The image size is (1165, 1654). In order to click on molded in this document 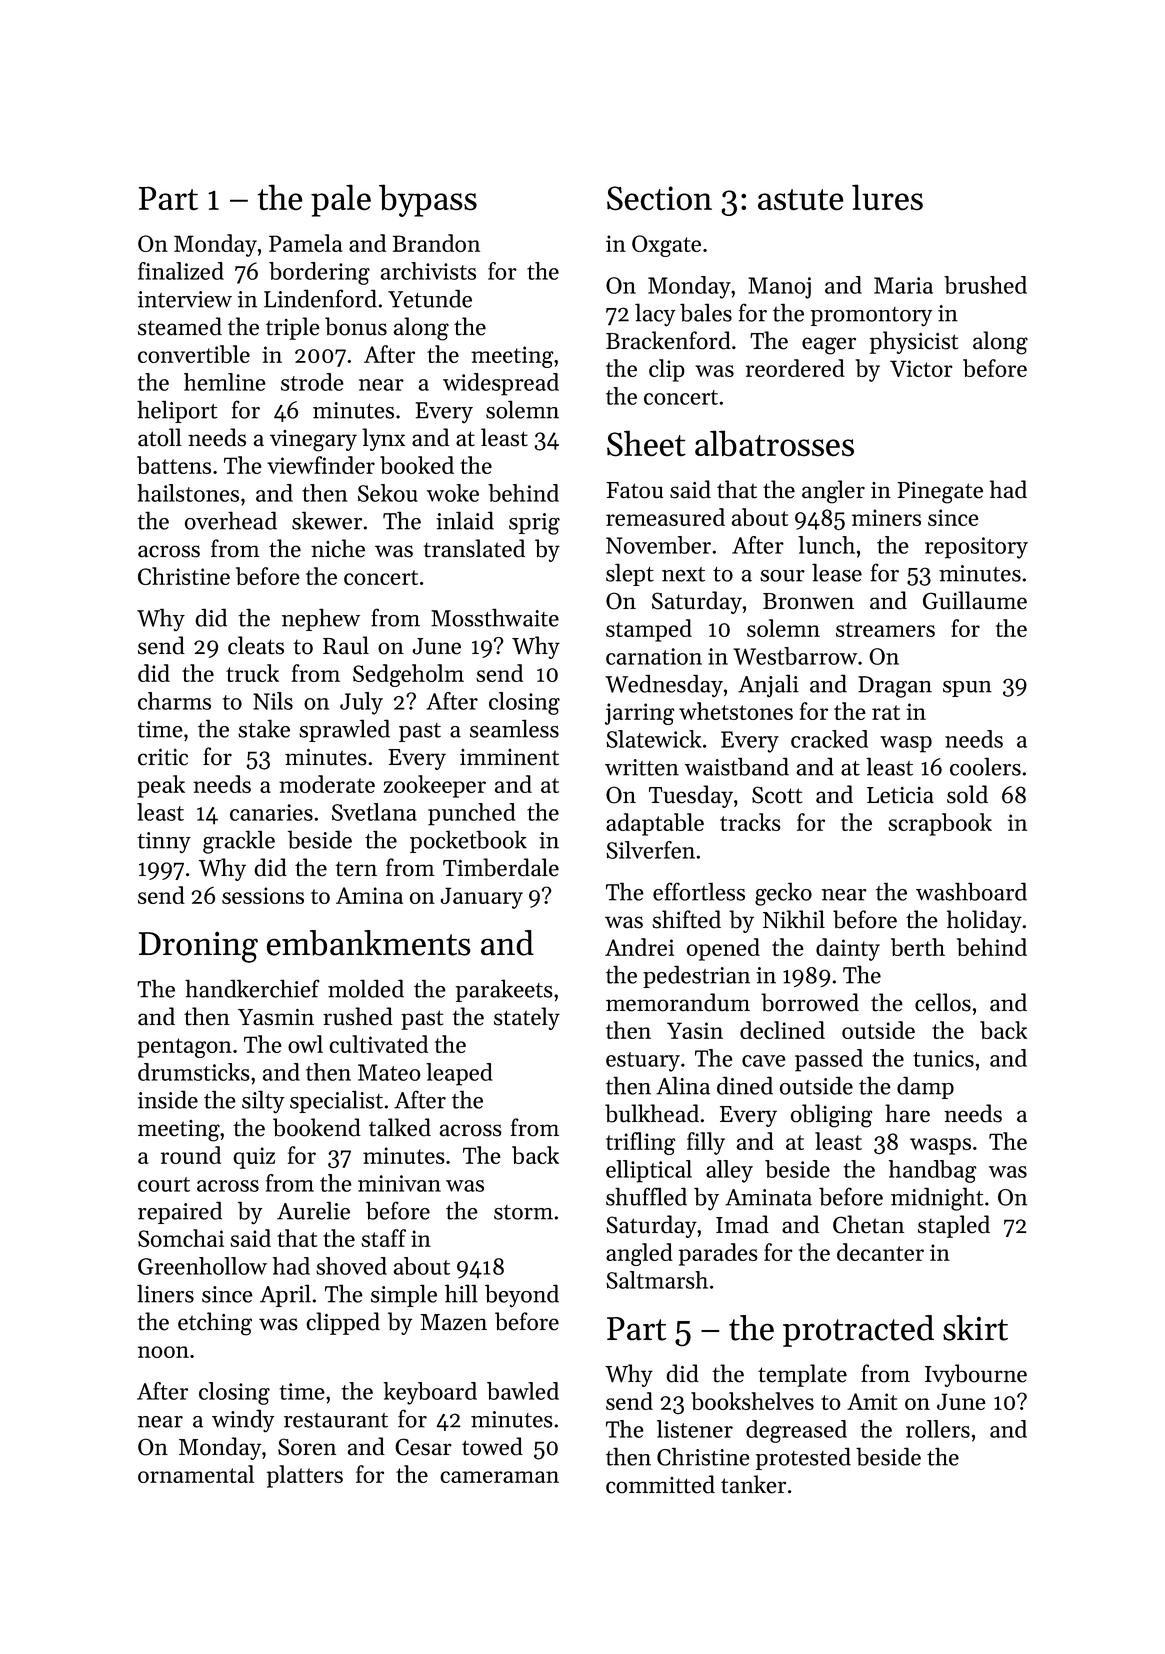, I will do `click(366, 988)`.
